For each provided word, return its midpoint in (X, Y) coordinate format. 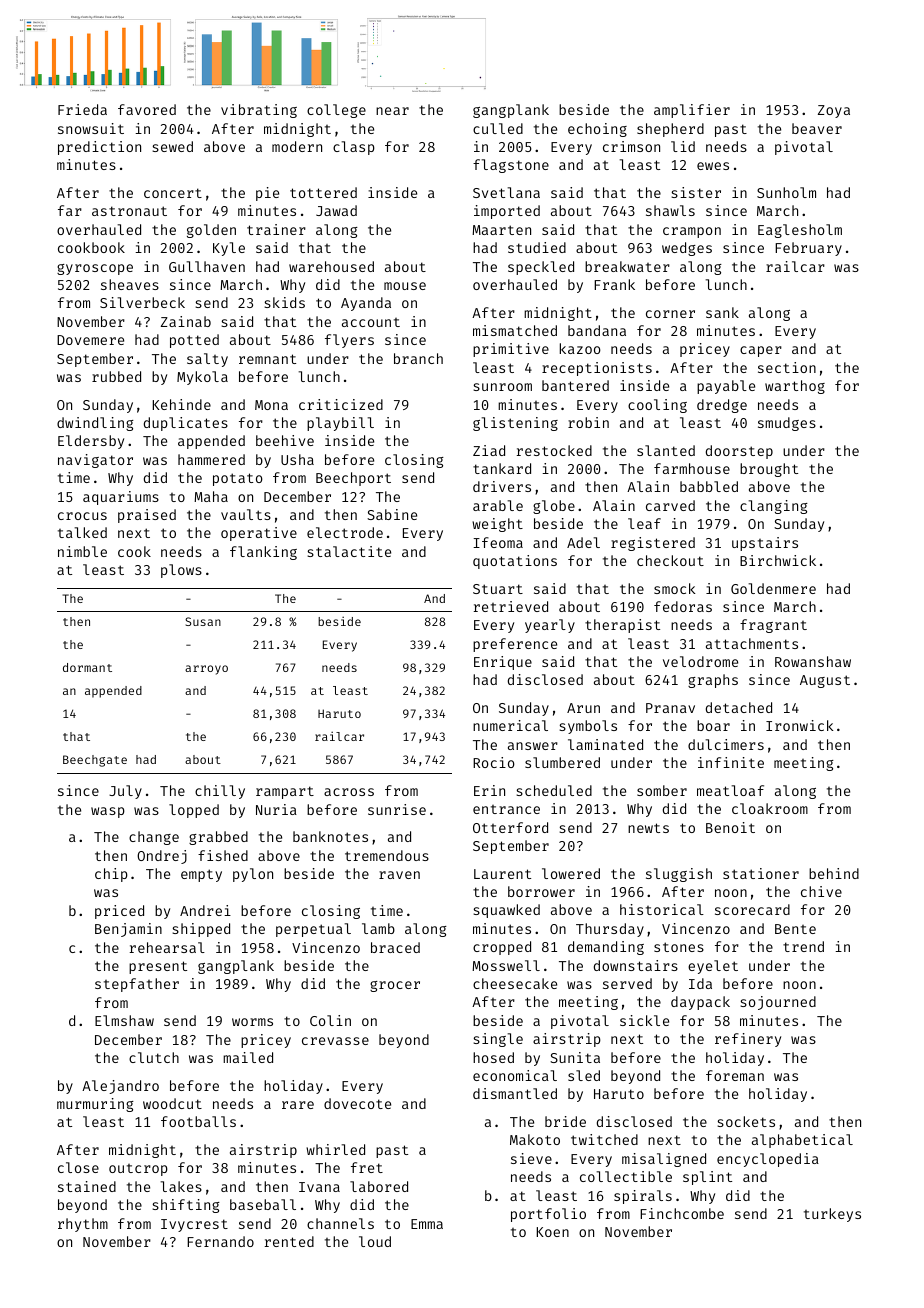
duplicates (186, 424)
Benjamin (128, 930)
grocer (395, 986)
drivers (502, 486)
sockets (746, 1121)
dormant (87, 667)
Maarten (501, 230)
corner (670, 314)
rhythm (83, 1225)
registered (653, 544)
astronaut (129, 211)
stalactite (349, 551)
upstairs (765, 544)
